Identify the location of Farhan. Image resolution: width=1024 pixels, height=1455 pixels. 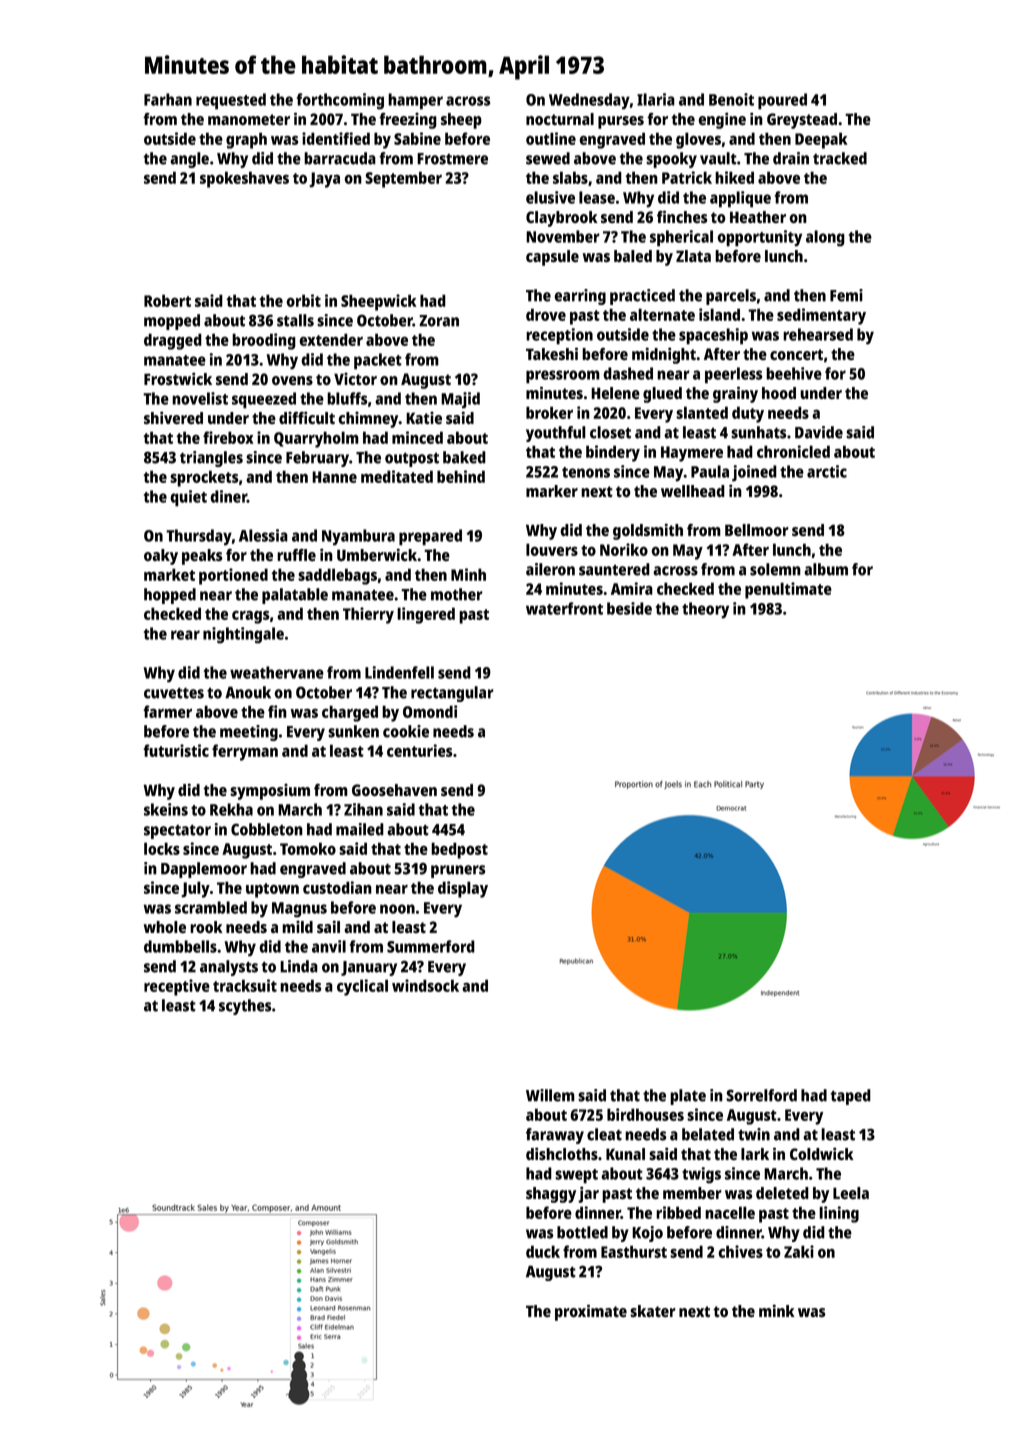
(168, 99).
